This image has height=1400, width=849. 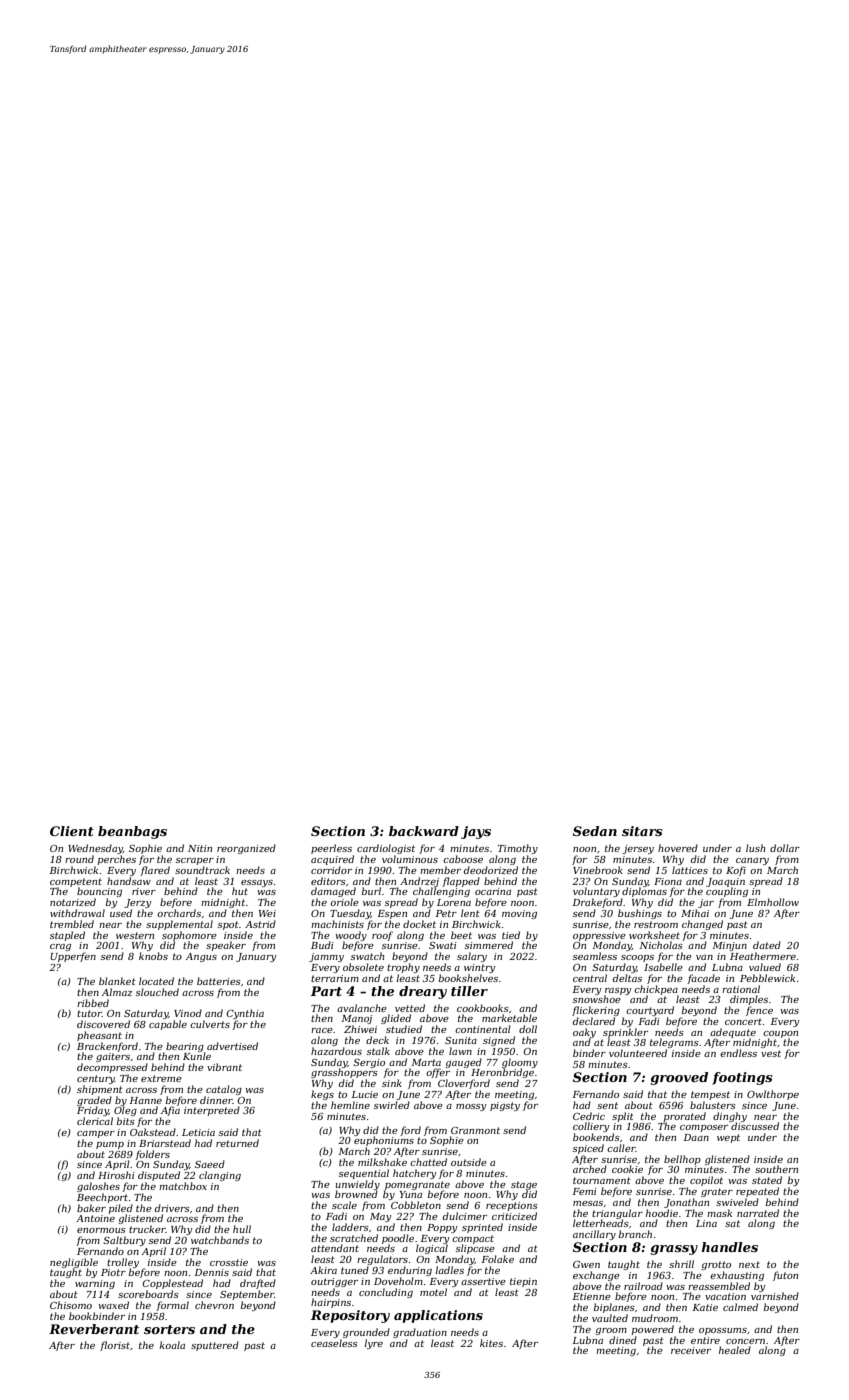 What do you see at coordinates (595, 956) in the image?
I see `seamless` at bounding box center [595, 956].
